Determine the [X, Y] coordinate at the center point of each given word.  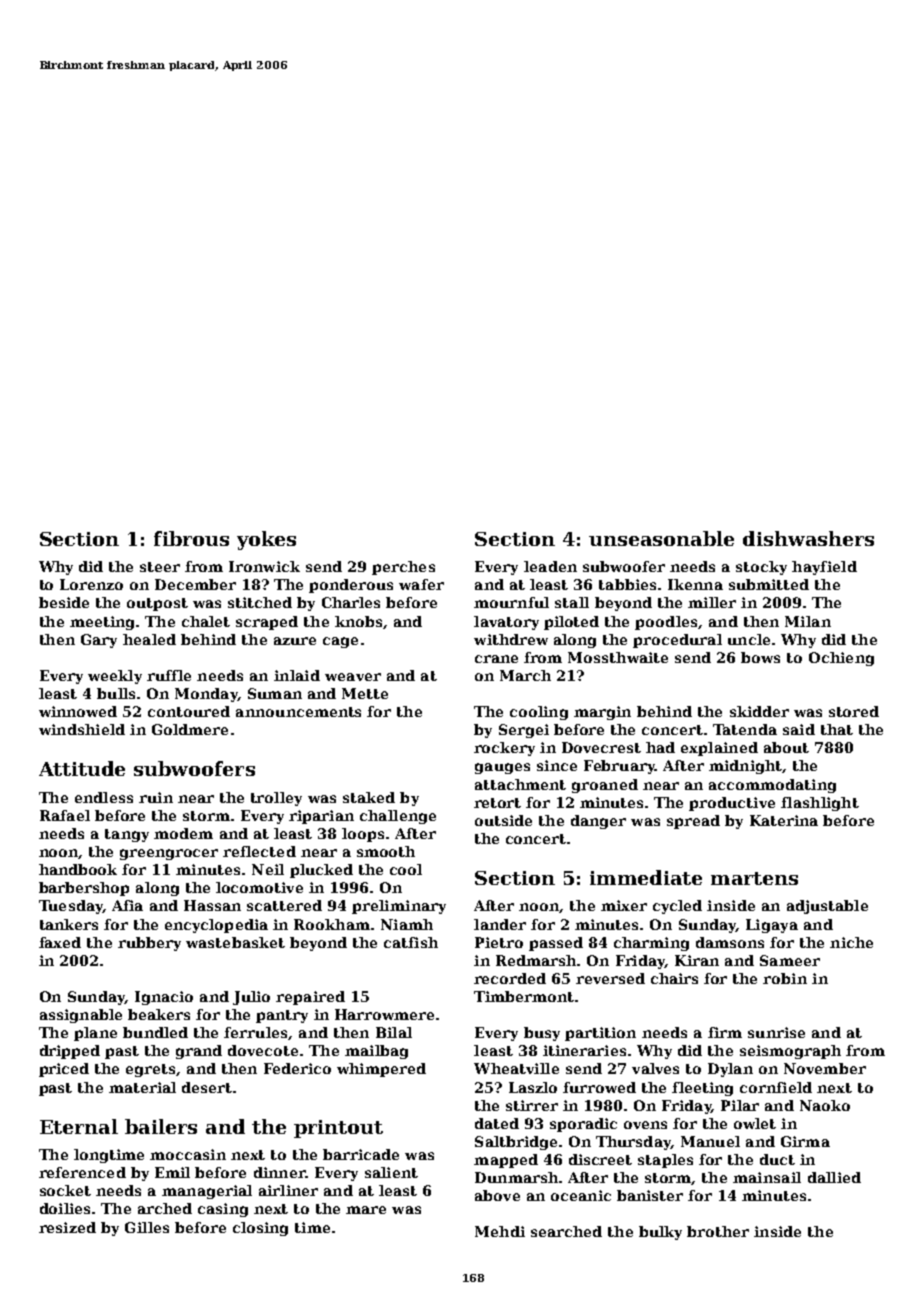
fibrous [191, 538]
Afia [127, 905]
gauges [502, 768]
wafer [421, 584]
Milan [808, 621]
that [837, 729]
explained [719, 749]
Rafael [65, 815]
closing [260, 1229]
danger [598, 822]
